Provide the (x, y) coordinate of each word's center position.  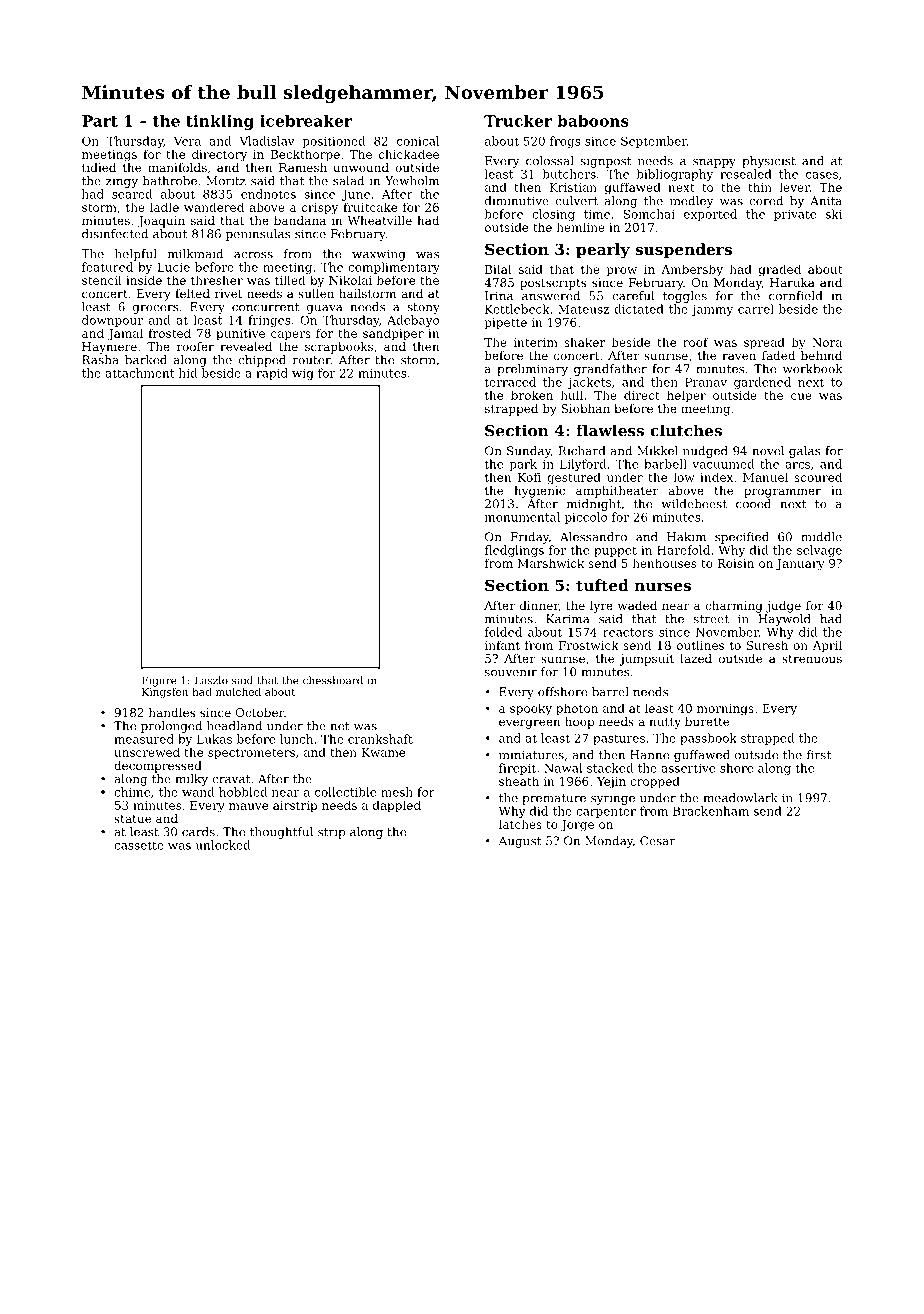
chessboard (333, 680)
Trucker (518, 121)
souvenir (511, 672)
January (800, 565)
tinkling (220, 122)
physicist (769, 162)
